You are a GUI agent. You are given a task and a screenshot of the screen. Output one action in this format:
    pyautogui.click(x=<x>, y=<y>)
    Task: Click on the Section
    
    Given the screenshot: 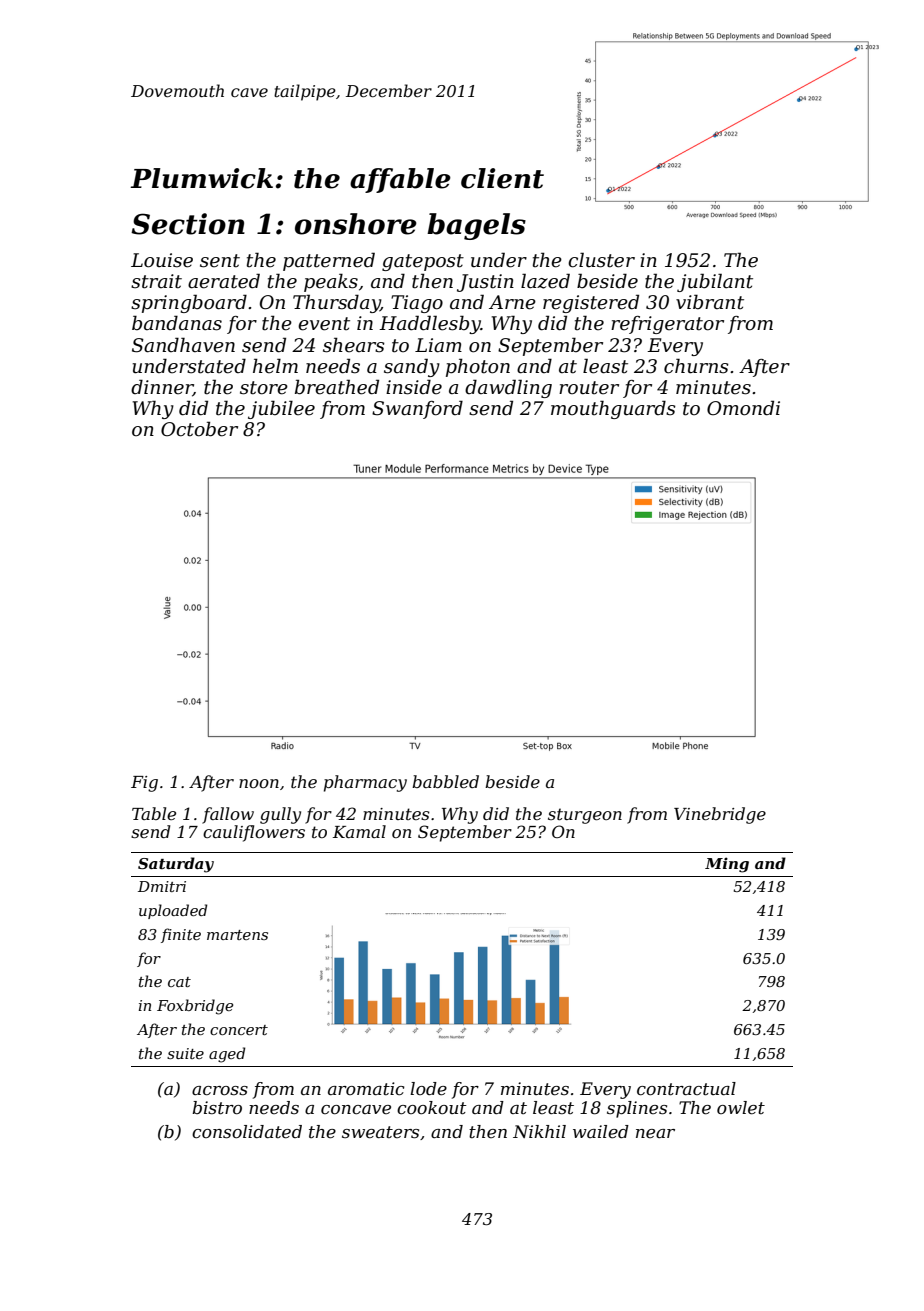 What is the action you would take?
    pyautogui.click(x=188, y=224)
